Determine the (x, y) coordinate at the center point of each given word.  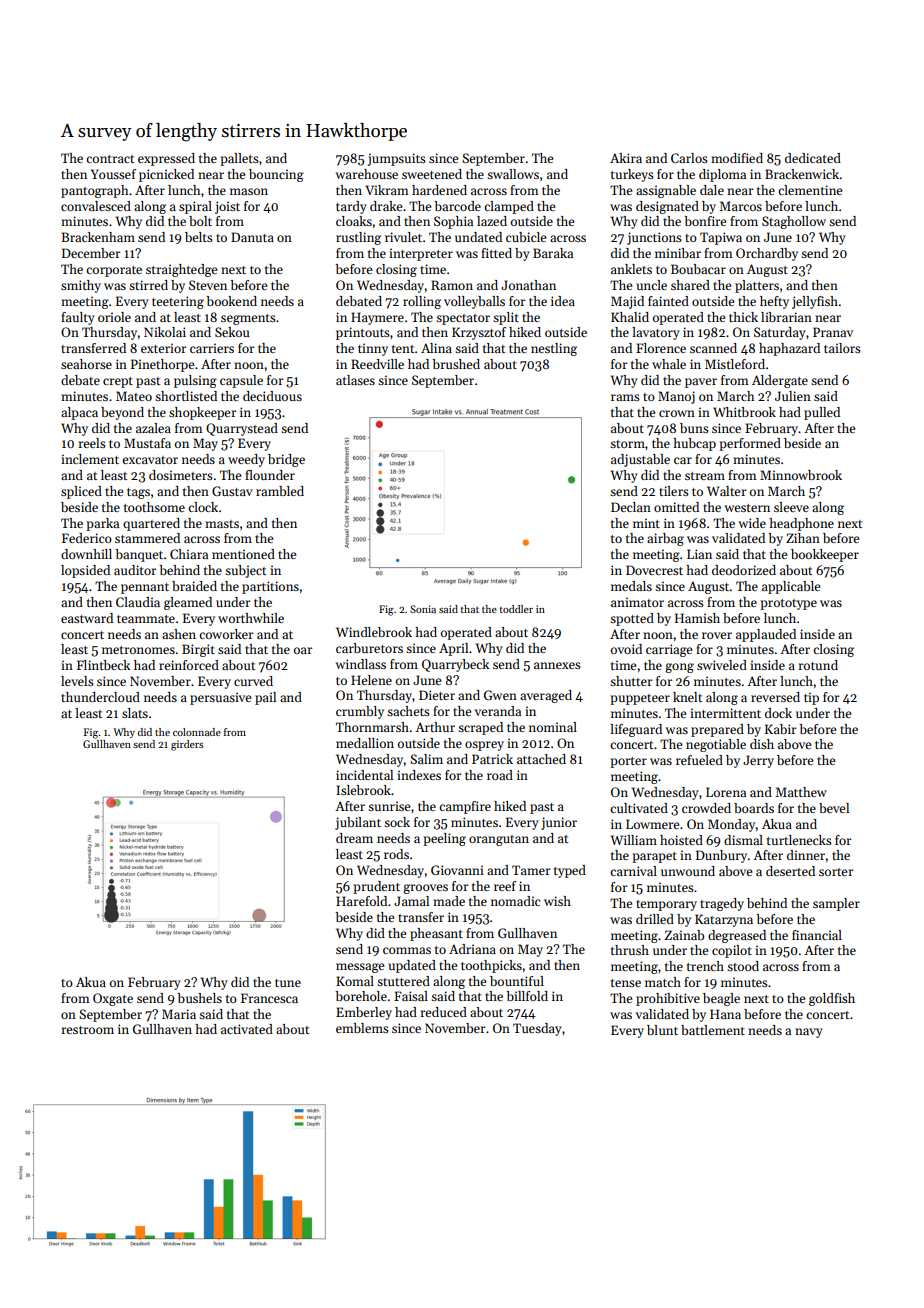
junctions (654, 238)
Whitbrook (744, 412)
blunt (662, 1030)
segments (248, 319)
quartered (151, 524)
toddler (516, 609)
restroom (87, 1030)
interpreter (421, 254)
